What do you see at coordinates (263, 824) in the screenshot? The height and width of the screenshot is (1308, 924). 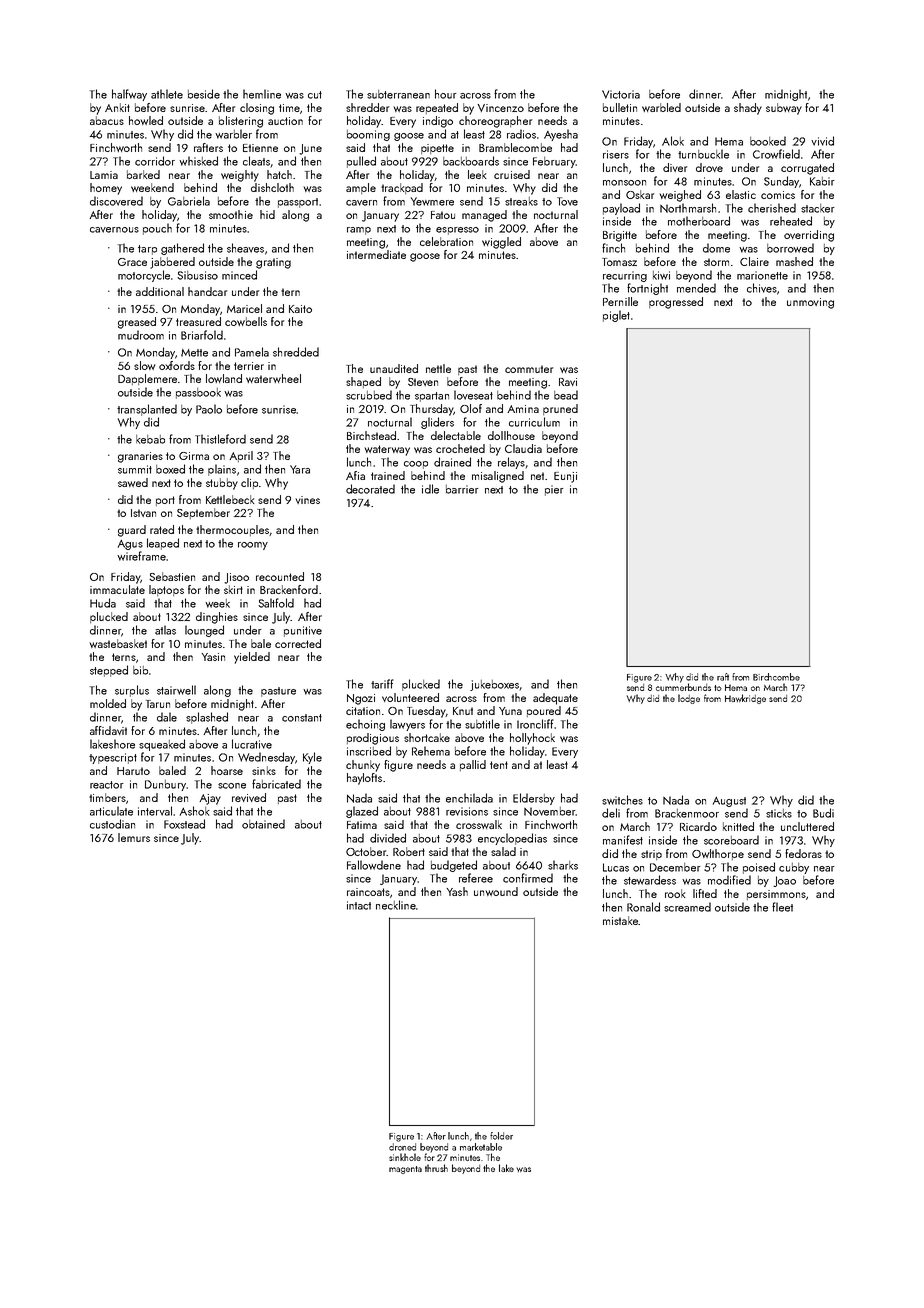 I see `obtained` at bounding box center [263, 824].
